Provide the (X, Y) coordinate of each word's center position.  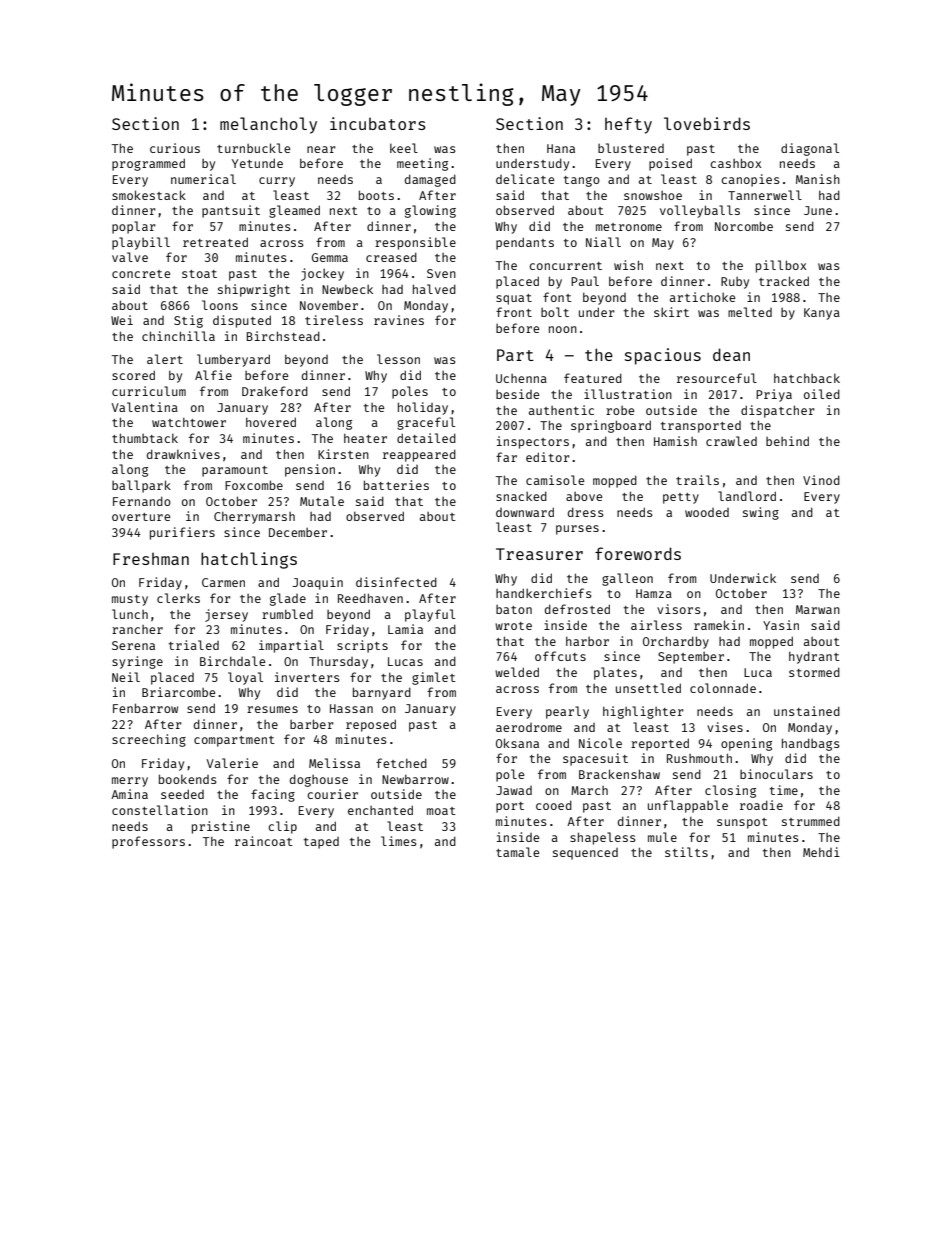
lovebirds (707, 123)
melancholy (268, 125)
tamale (517, 852)
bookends (188, 779)
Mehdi (821, 852)
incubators (378, 123)
